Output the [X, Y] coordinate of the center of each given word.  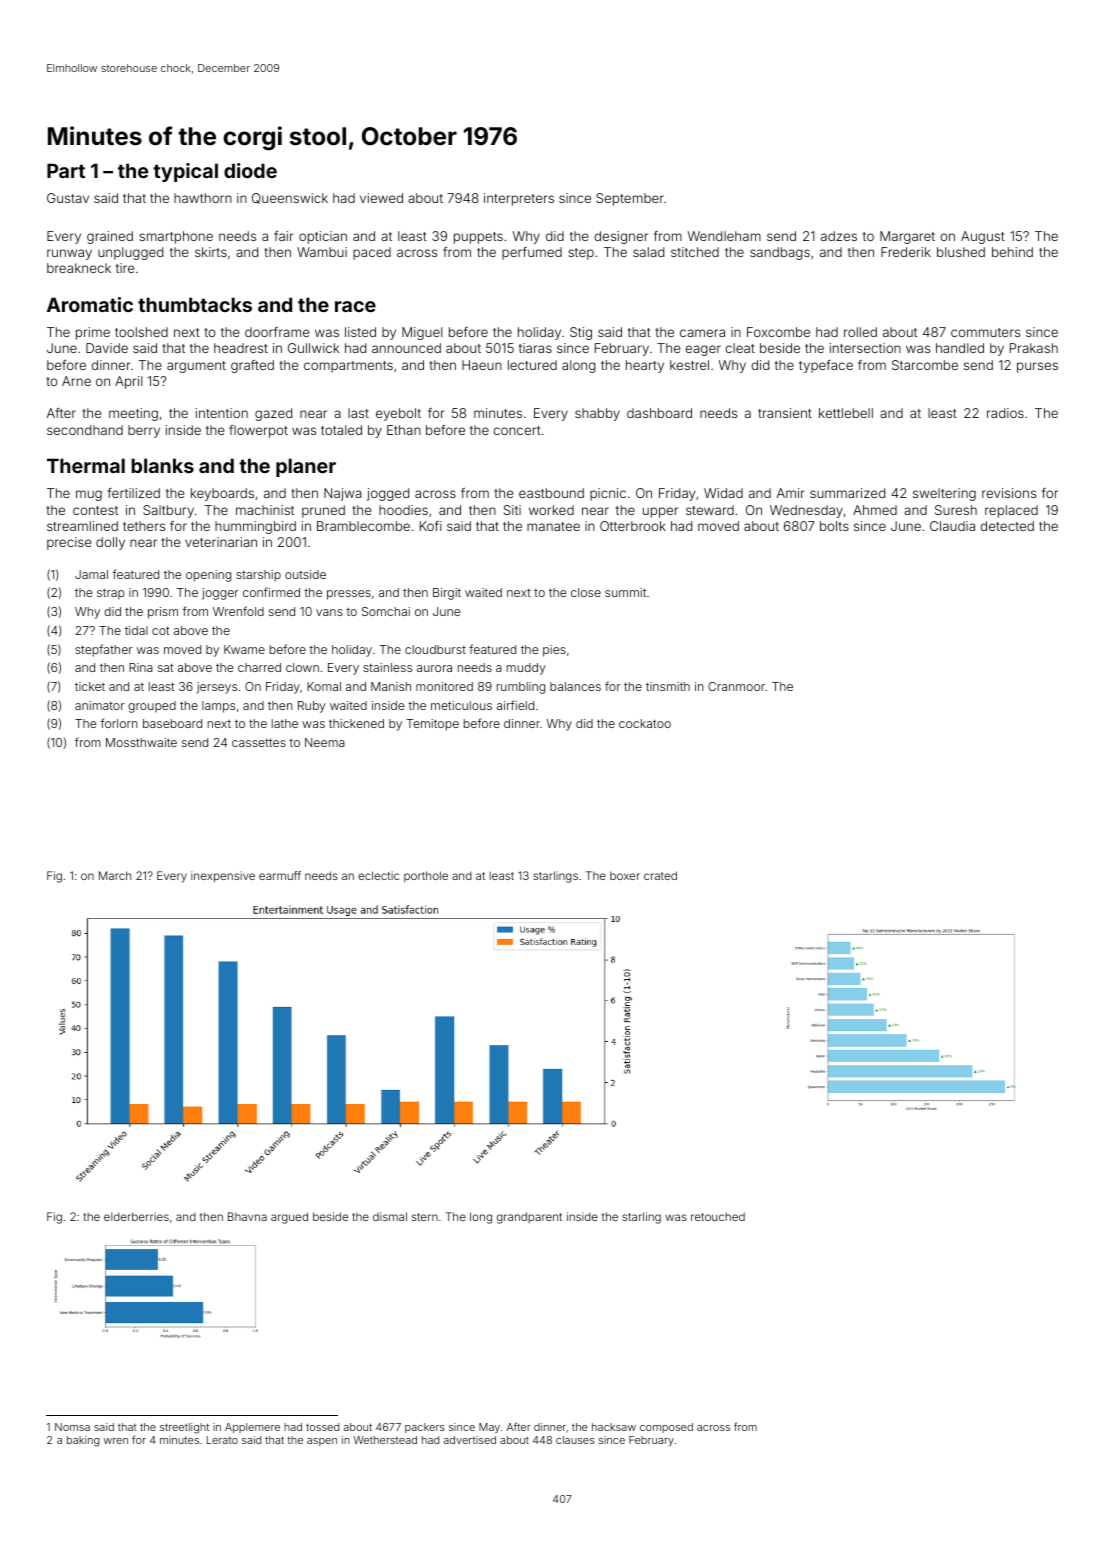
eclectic [378, 875]
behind [1012, 252]
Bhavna [247, 1216]
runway [69, 254]
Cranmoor [736, 686]
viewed [381, 198]
